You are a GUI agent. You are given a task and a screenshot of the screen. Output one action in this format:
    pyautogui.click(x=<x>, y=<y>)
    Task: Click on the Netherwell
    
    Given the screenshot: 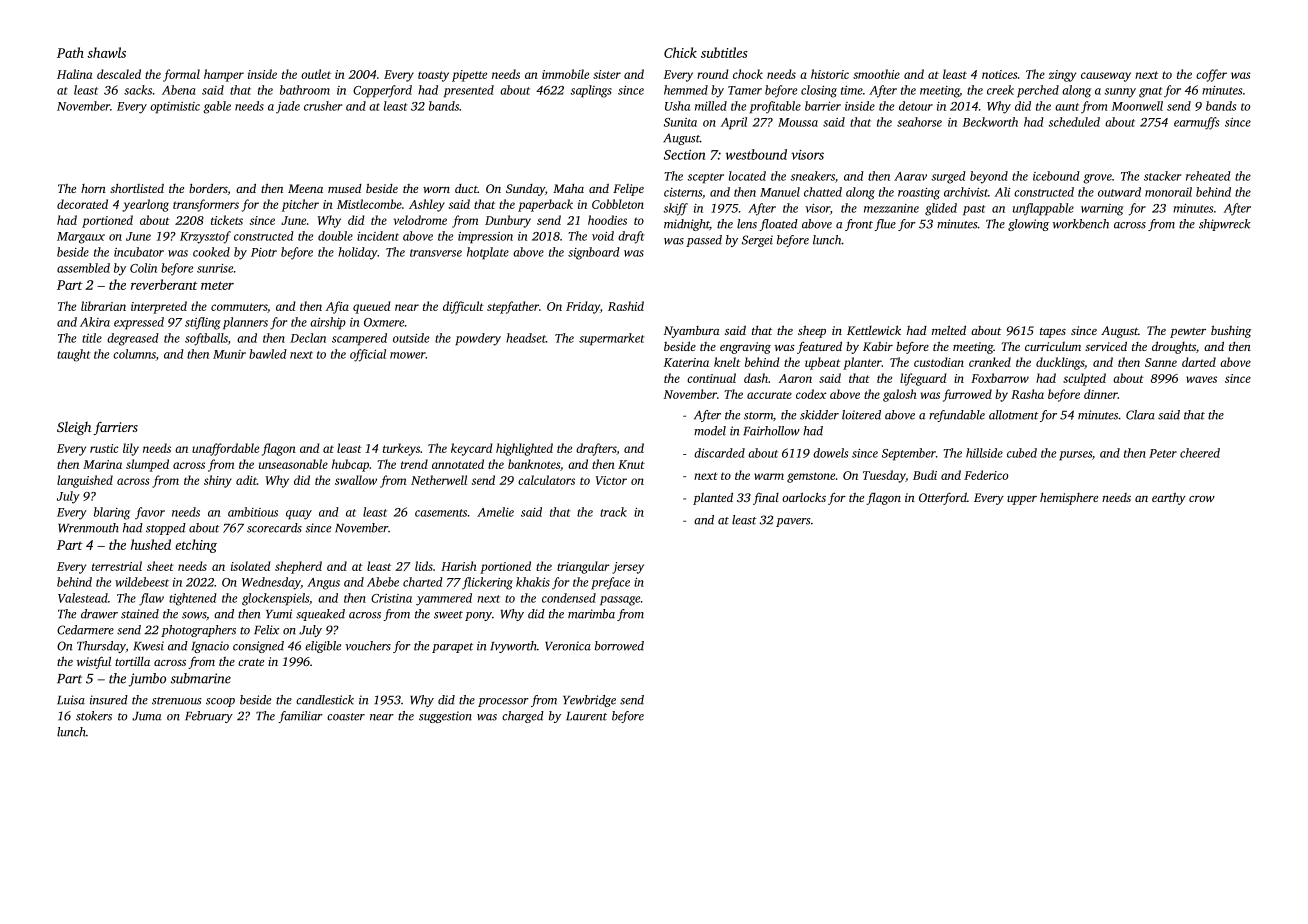 What is the action you would take?
    pyautogui.click(x=439, y=480)
